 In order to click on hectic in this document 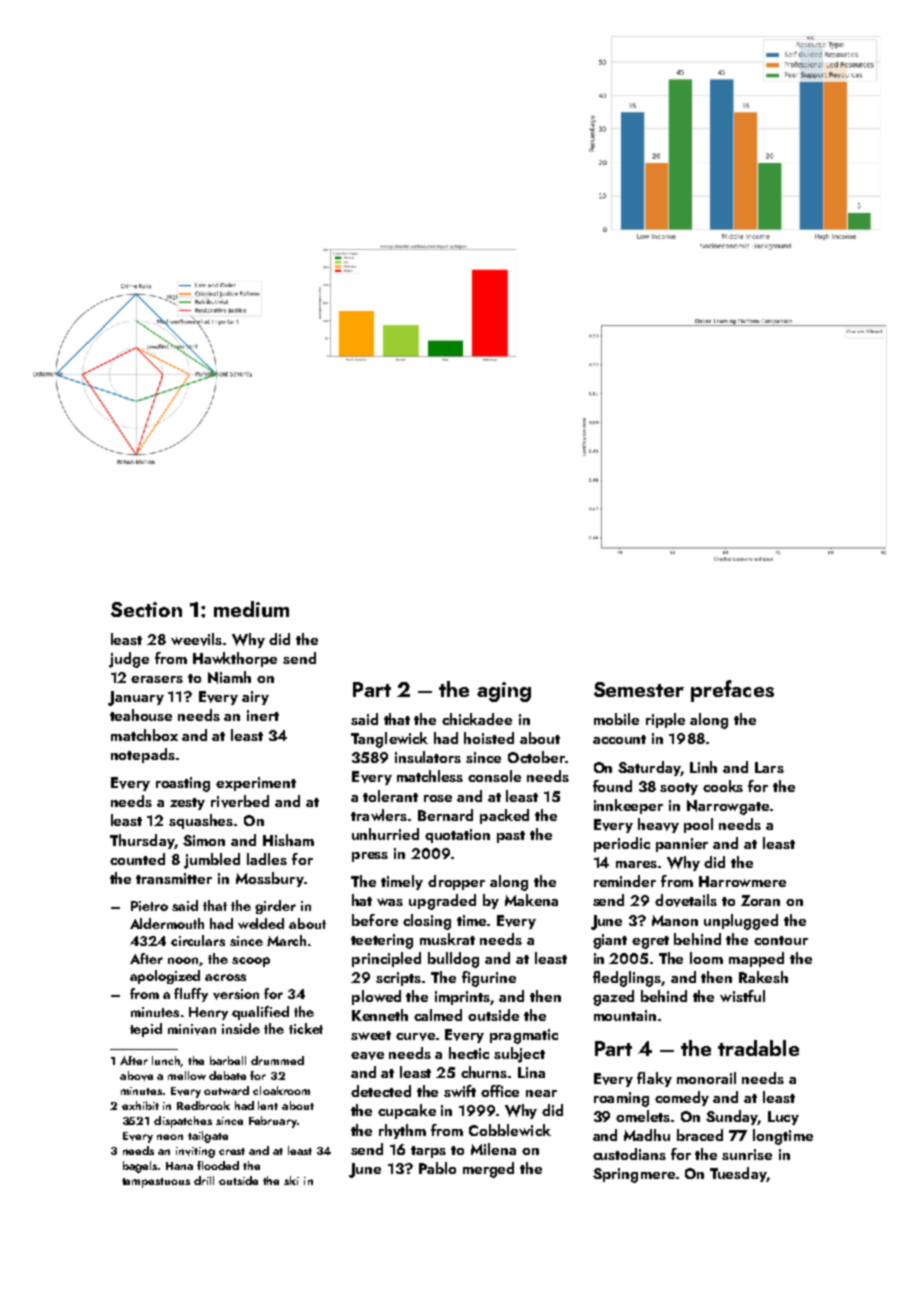, I will do `click(469, 1053)`.
